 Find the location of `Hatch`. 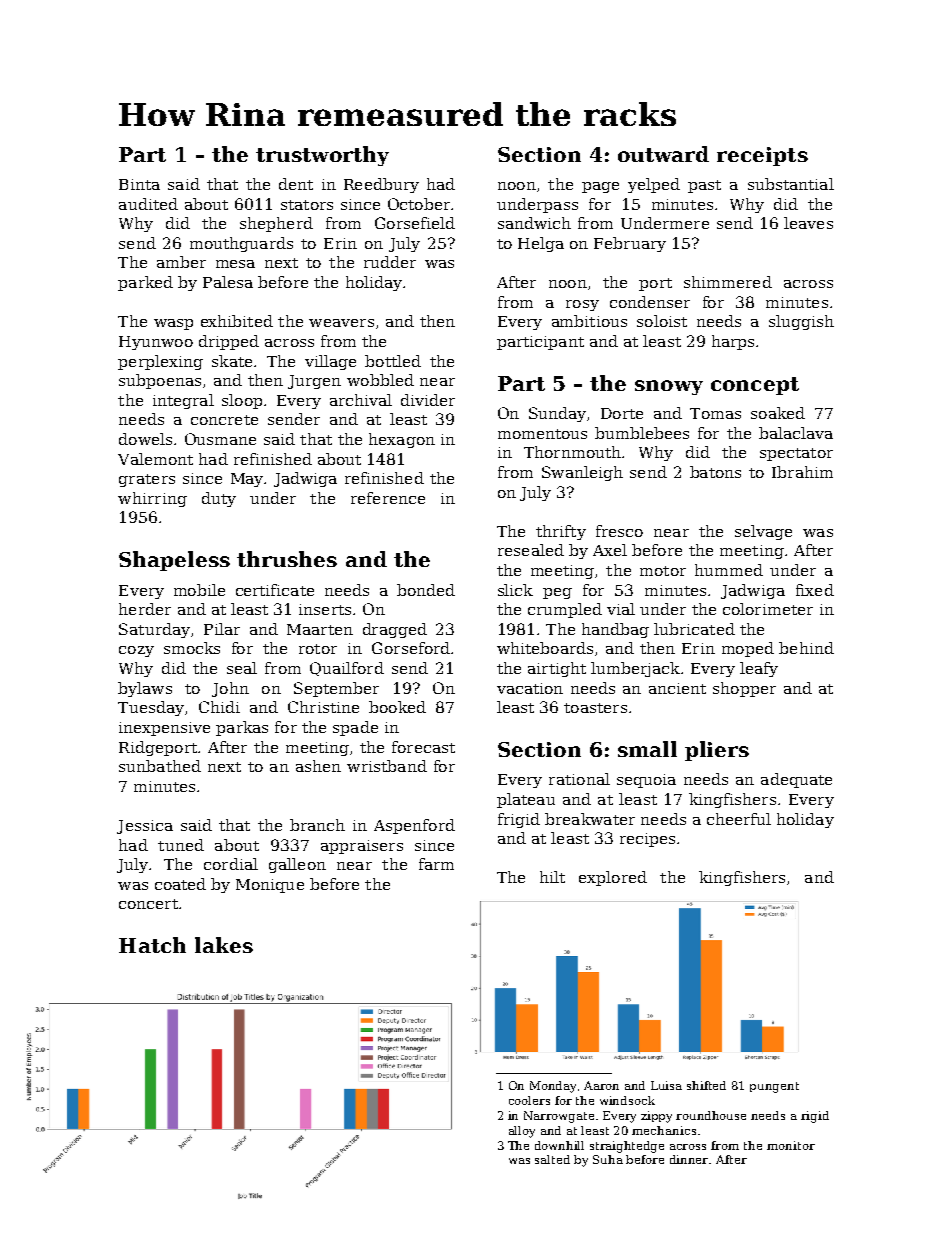

Hatch is located at coordinates (152, 945).
